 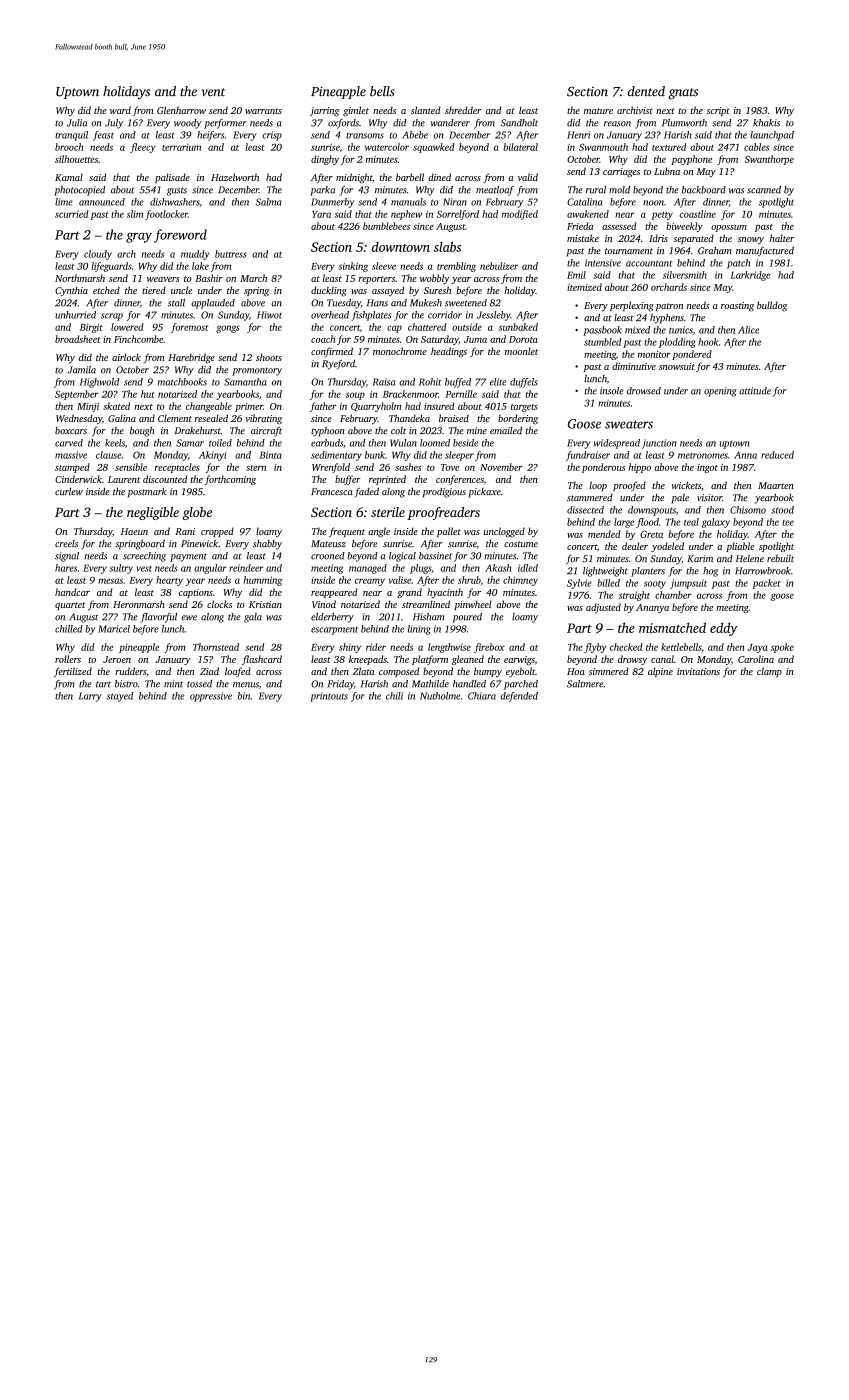 I want to click on Salma, so click(x=269, y=202).
